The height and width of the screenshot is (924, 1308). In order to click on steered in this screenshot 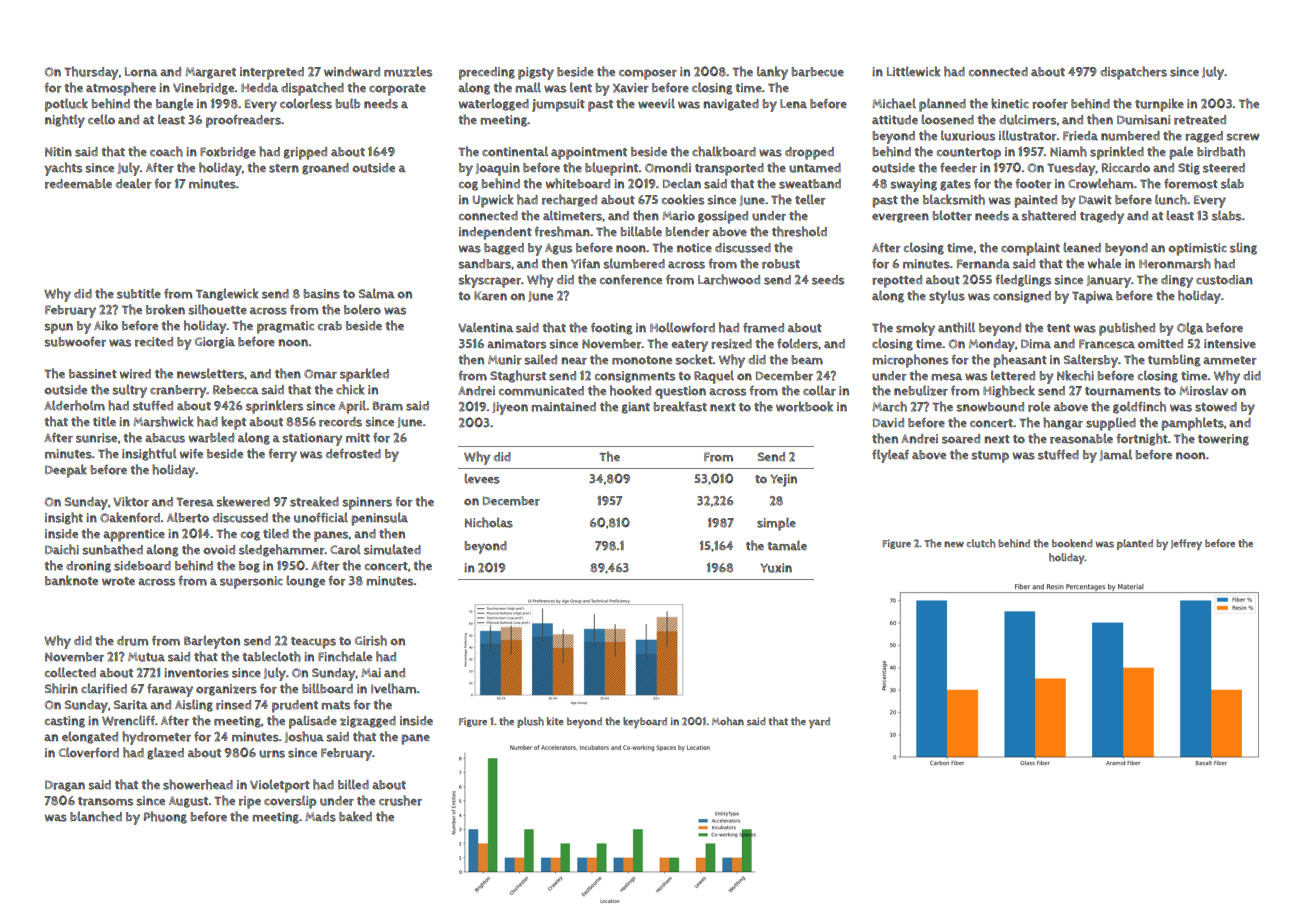, I will do `click(1224, 168)`.
